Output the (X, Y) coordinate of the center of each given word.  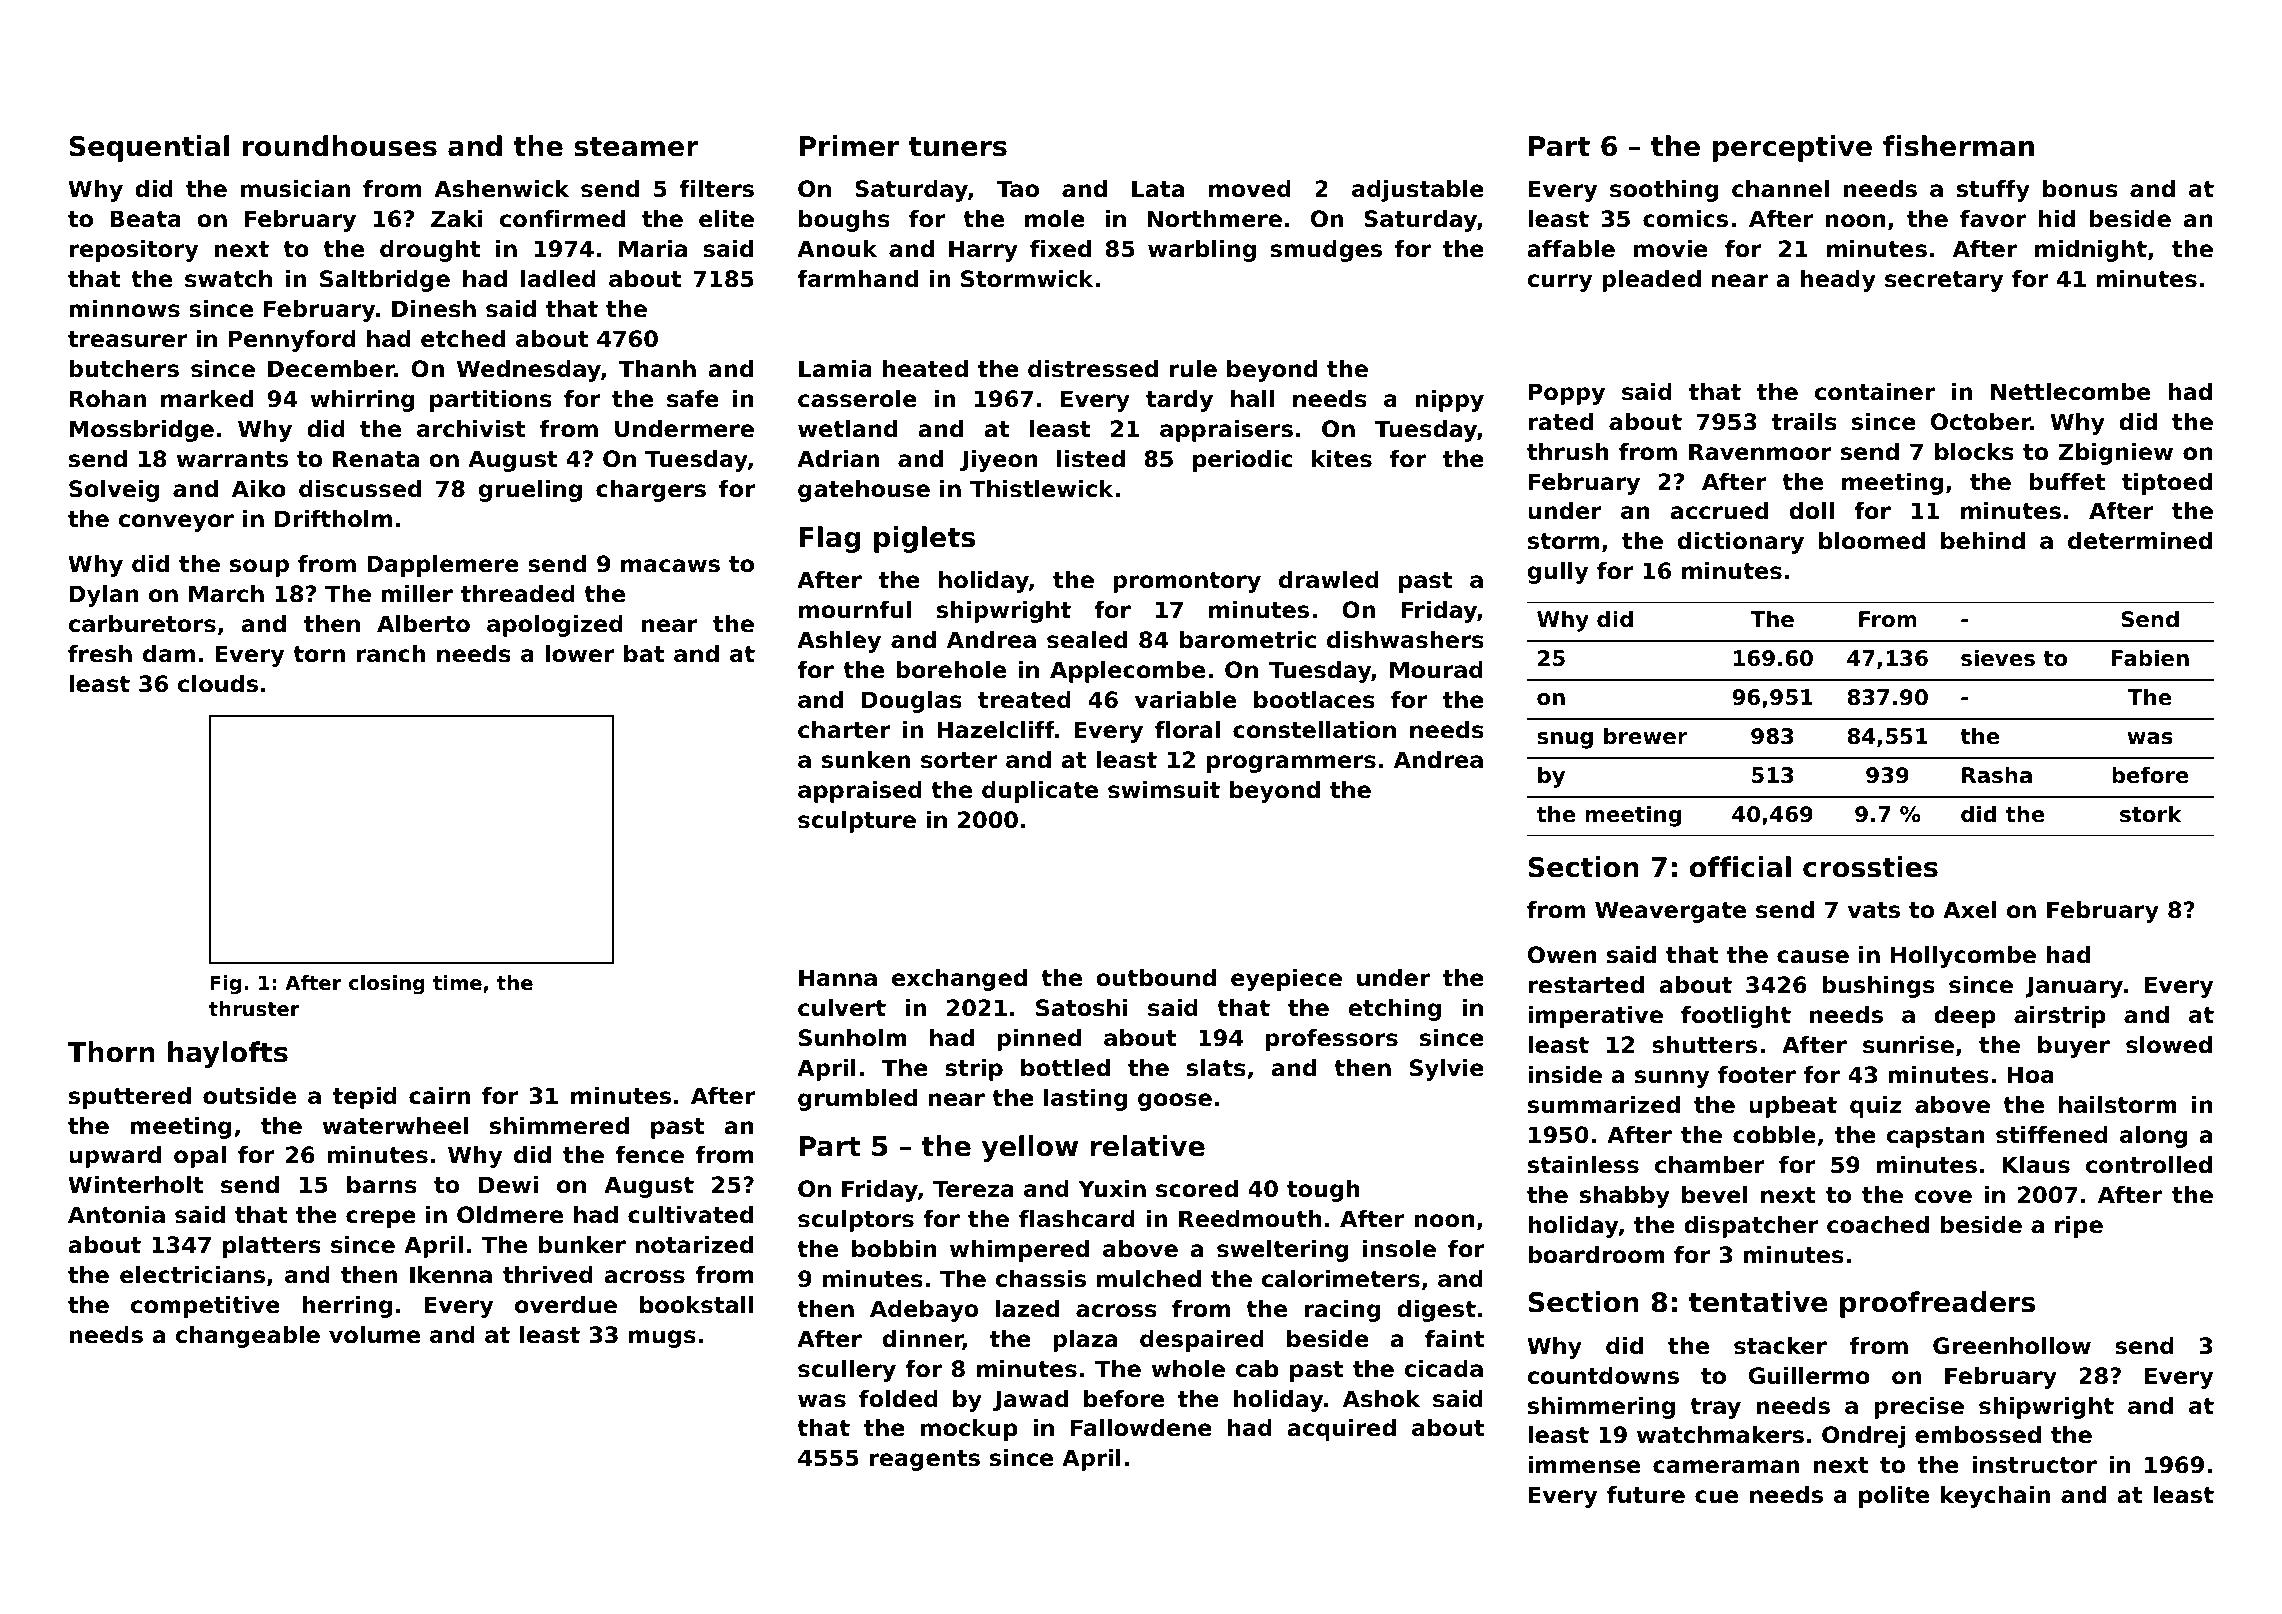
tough (1323, 1191)
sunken (866, 760)
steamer (636, 147)
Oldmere (510, 1215)
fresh (100, 654)
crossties (1870, 867)
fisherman (1958, 146)
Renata (376, 459)
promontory (1187, 582)
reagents (924, 1460)
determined (2140, 541)
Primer (849, 146)
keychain (1995, 1497)
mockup (969, 1430)
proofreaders (1937, 1304)
